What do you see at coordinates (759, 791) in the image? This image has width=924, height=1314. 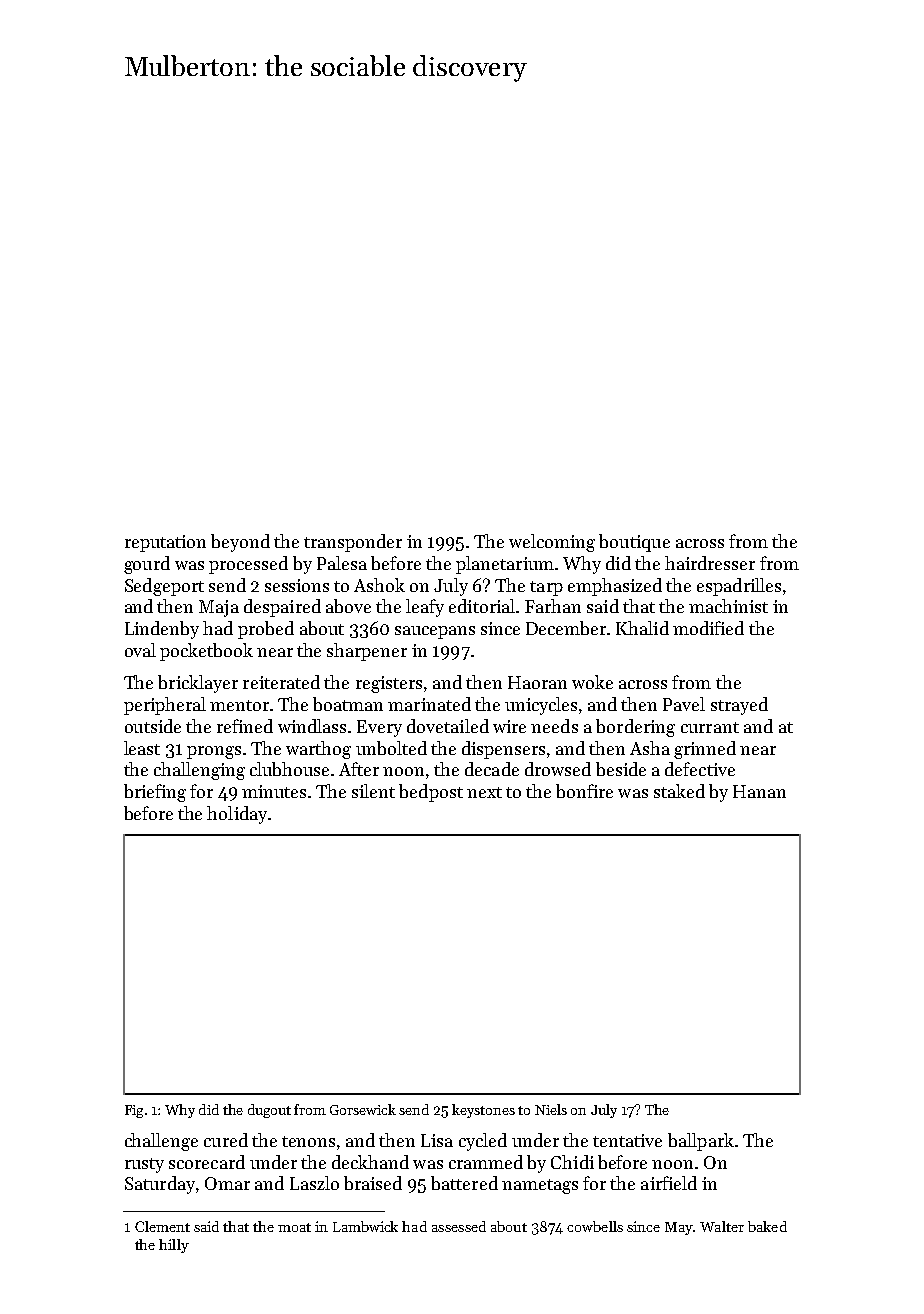 I see `Hanan` at bounding box center [759, 791].
